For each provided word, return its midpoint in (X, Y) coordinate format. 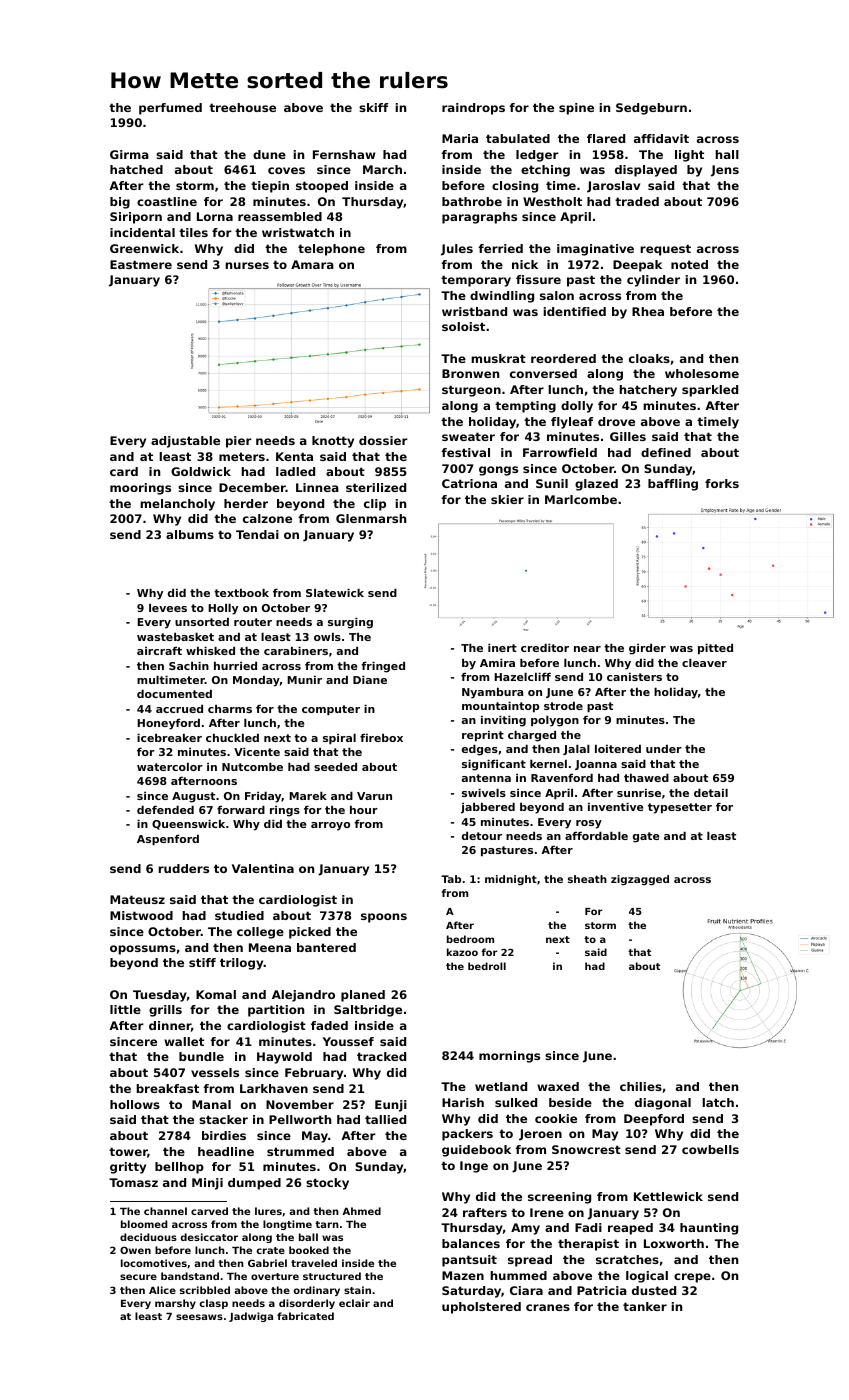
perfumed (170, 109)
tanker (645, 1306)
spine (576, 109)
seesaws (199, 1317)
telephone (331, 250)
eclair (354, 1303)
